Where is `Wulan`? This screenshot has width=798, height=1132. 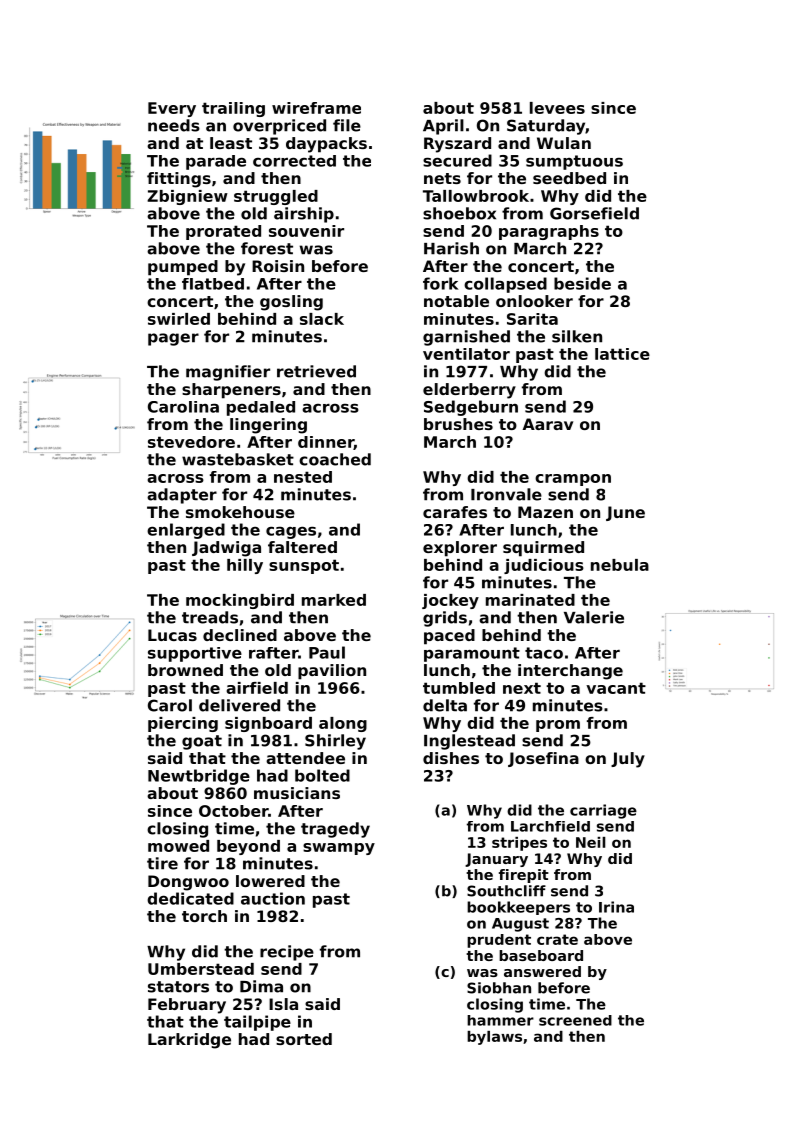
Wulan is located at coordinates (564, 143).
